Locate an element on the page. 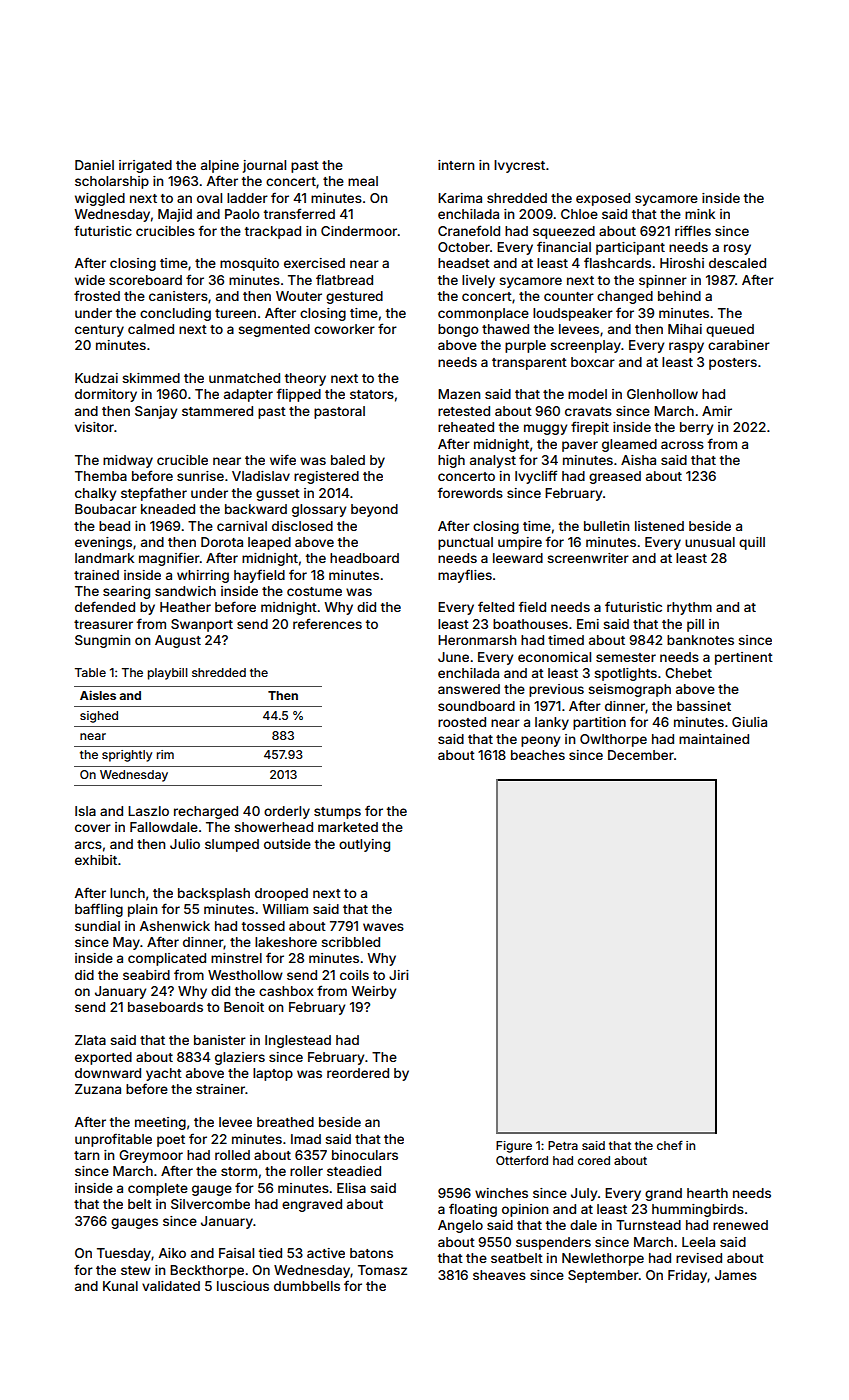  Daniel is located at coordinates (94, 165).
